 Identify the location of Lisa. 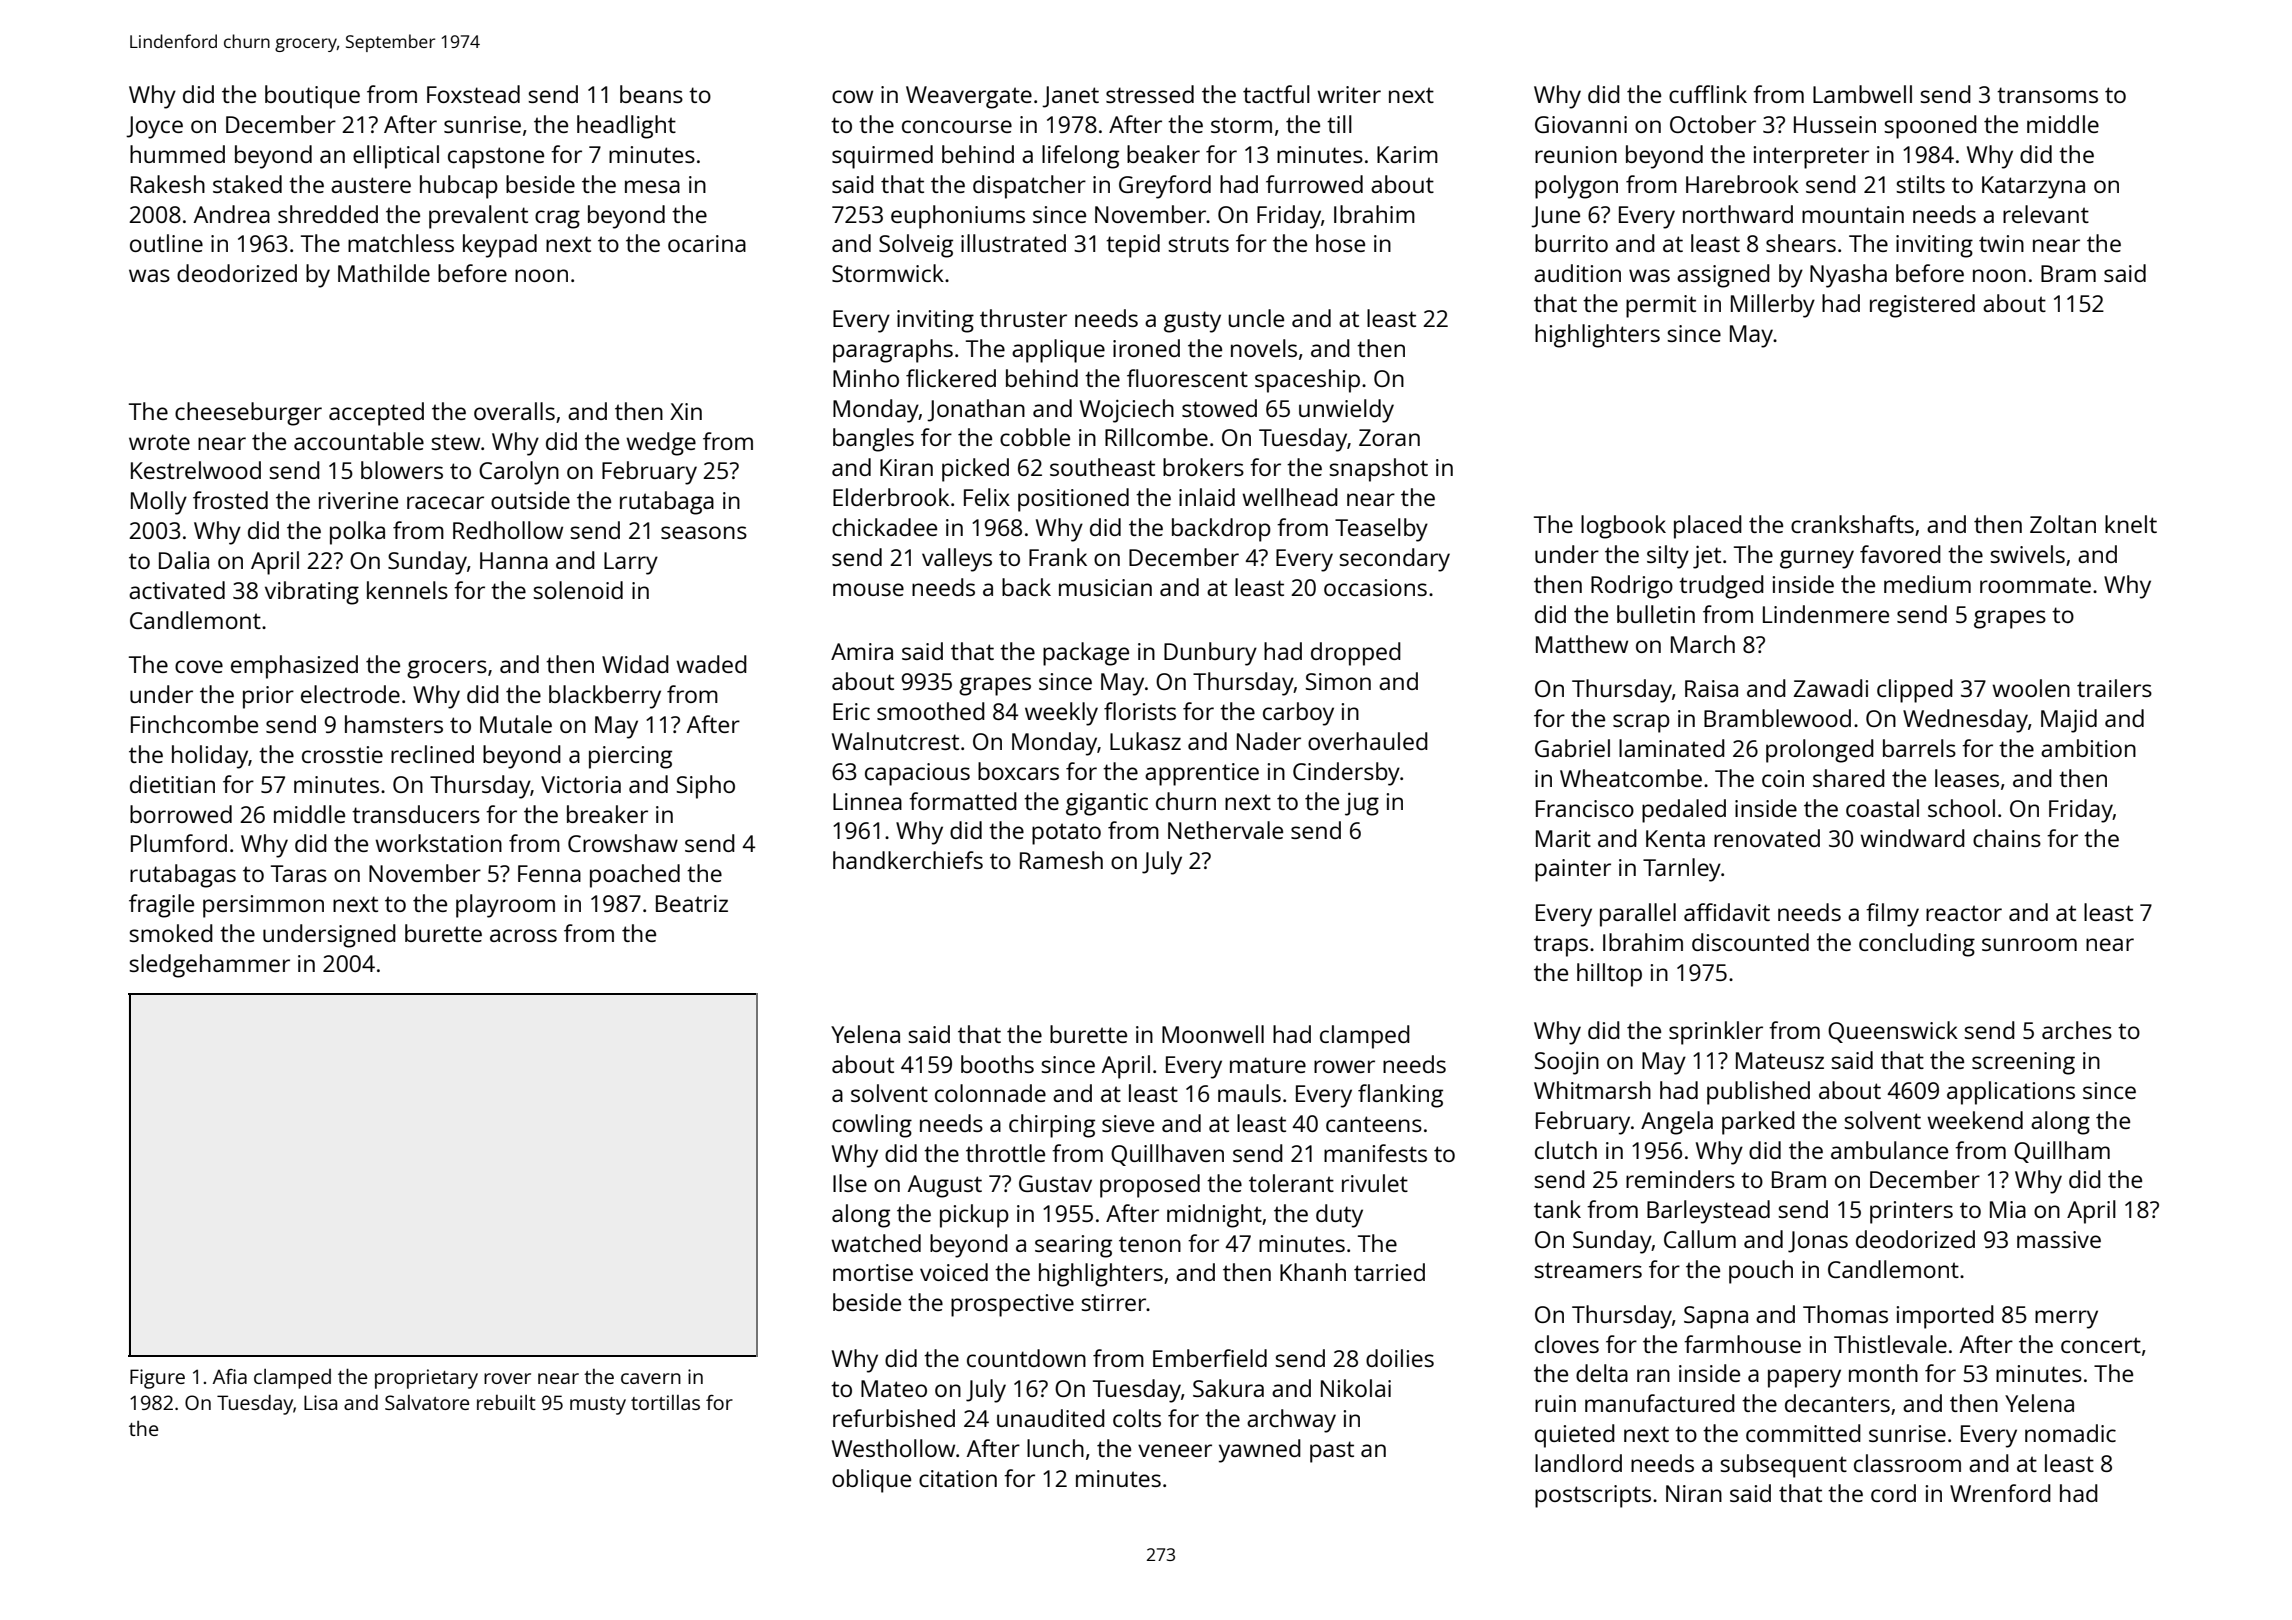
(320, 1402).
